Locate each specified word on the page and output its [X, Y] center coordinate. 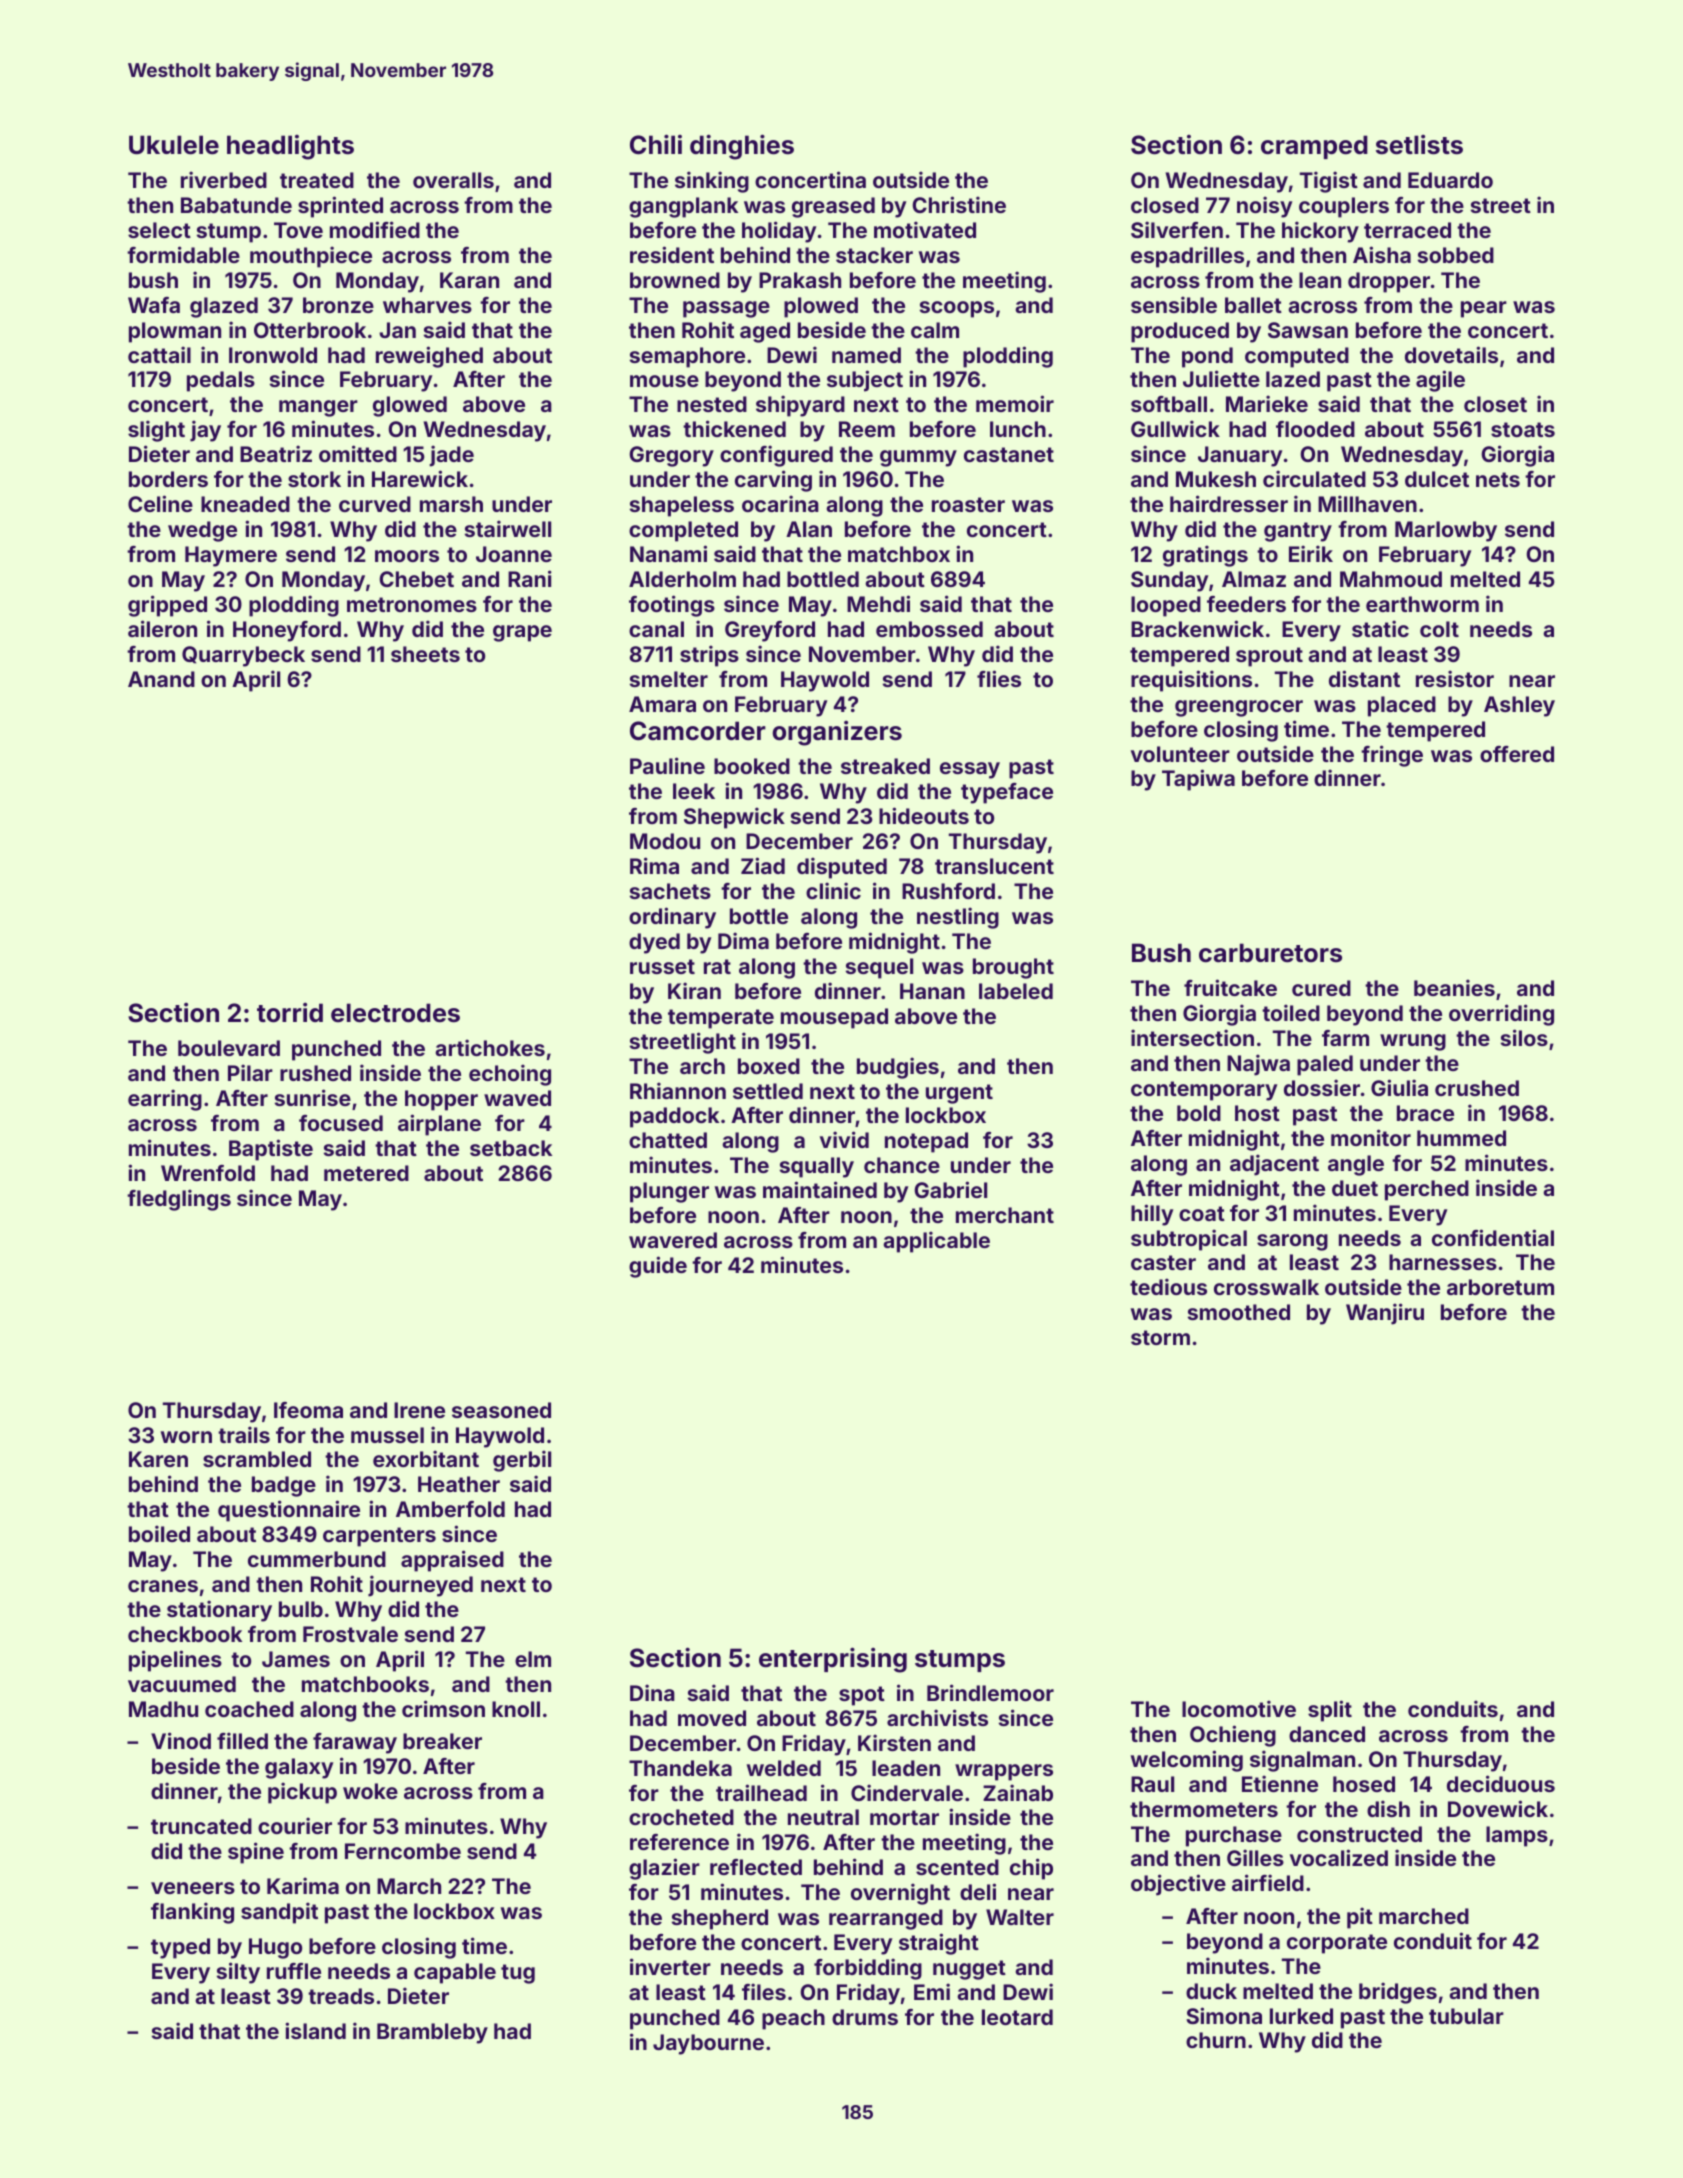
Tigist [1329, 182]
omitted [358, 453]
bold [1199, 1113]
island [315, 2030]
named [866, 355]
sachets [670, 891]
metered [366, 1173]
